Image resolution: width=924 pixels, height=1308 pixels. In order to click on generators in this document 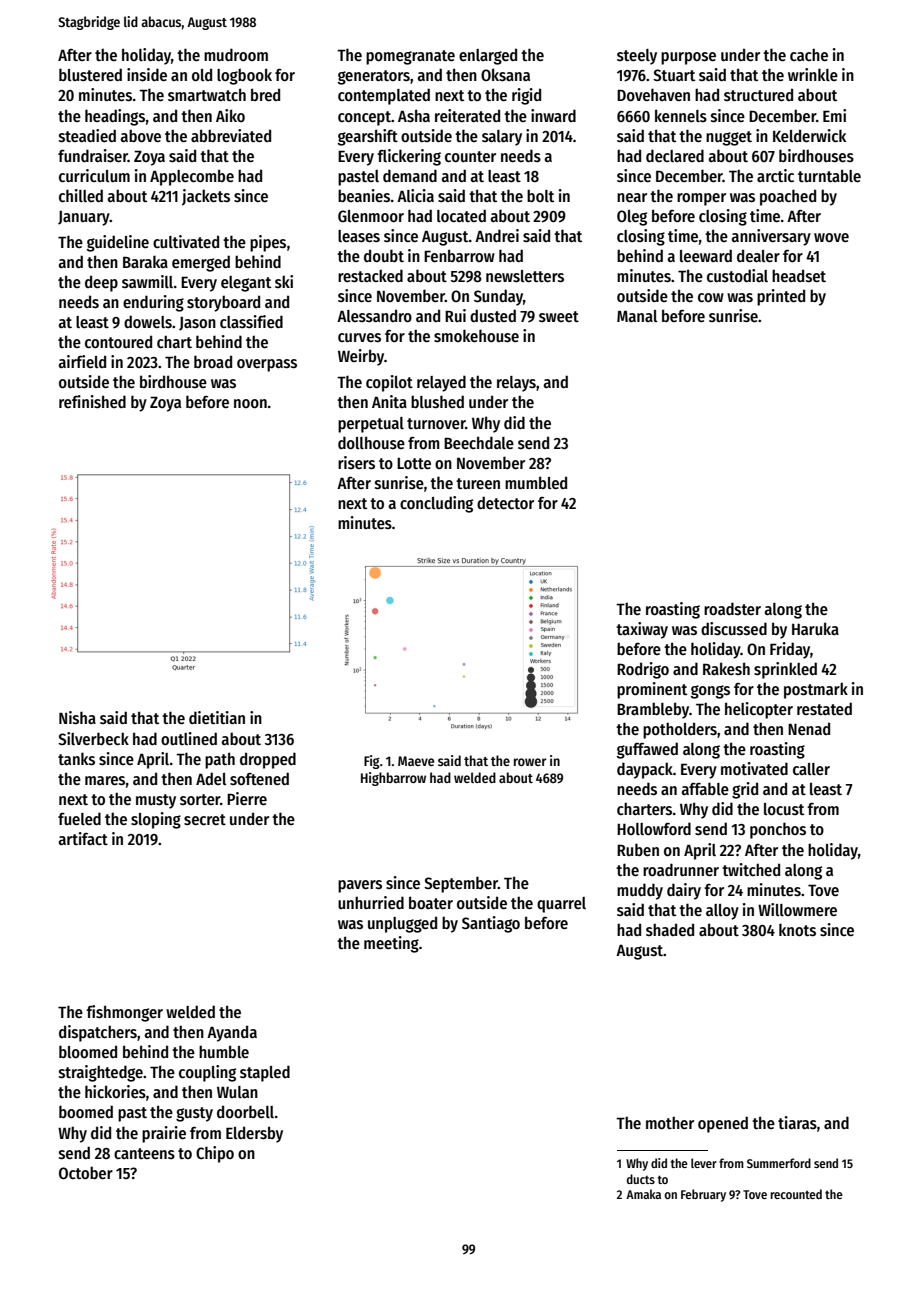, I will do `click(374, 77)`.
